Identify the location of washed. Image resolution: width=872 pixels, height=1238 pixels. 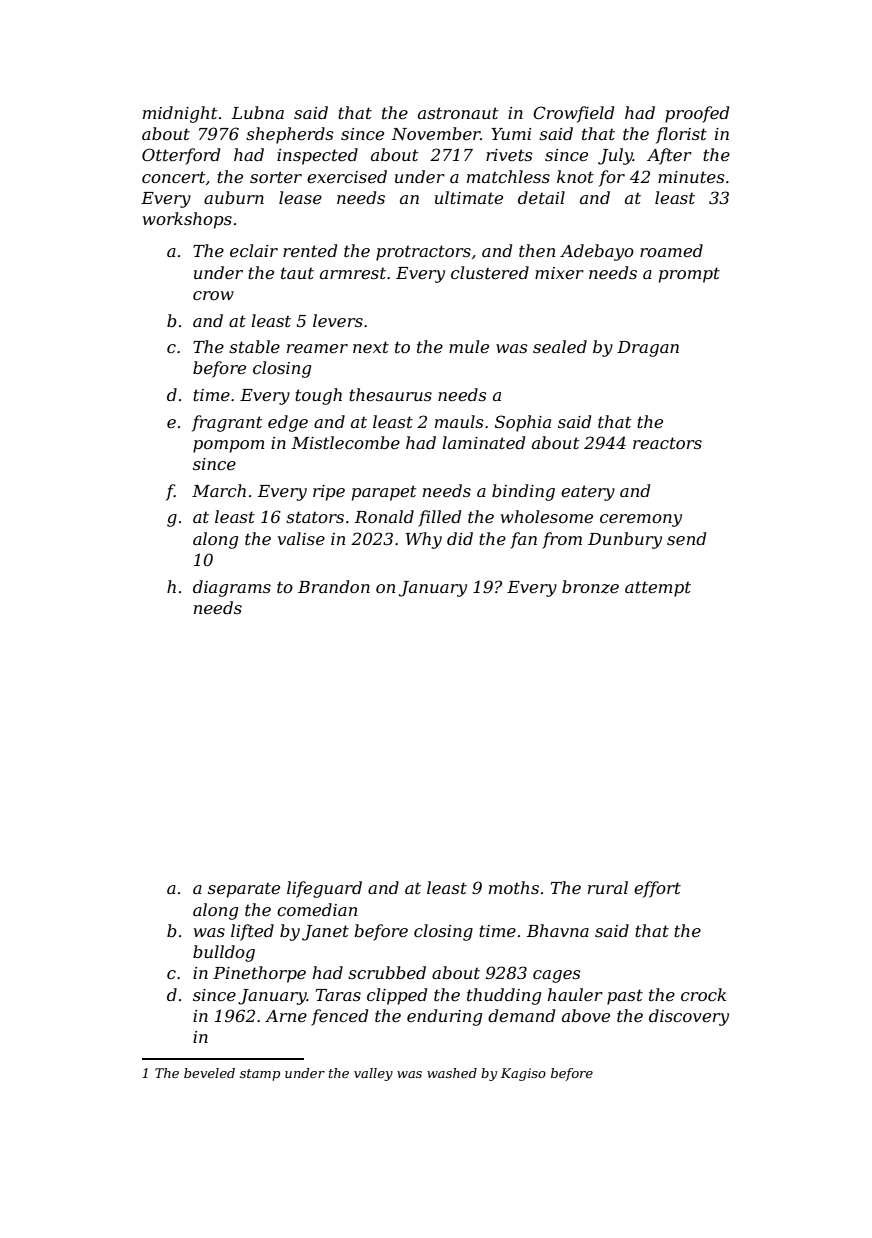
(452, 1073).
